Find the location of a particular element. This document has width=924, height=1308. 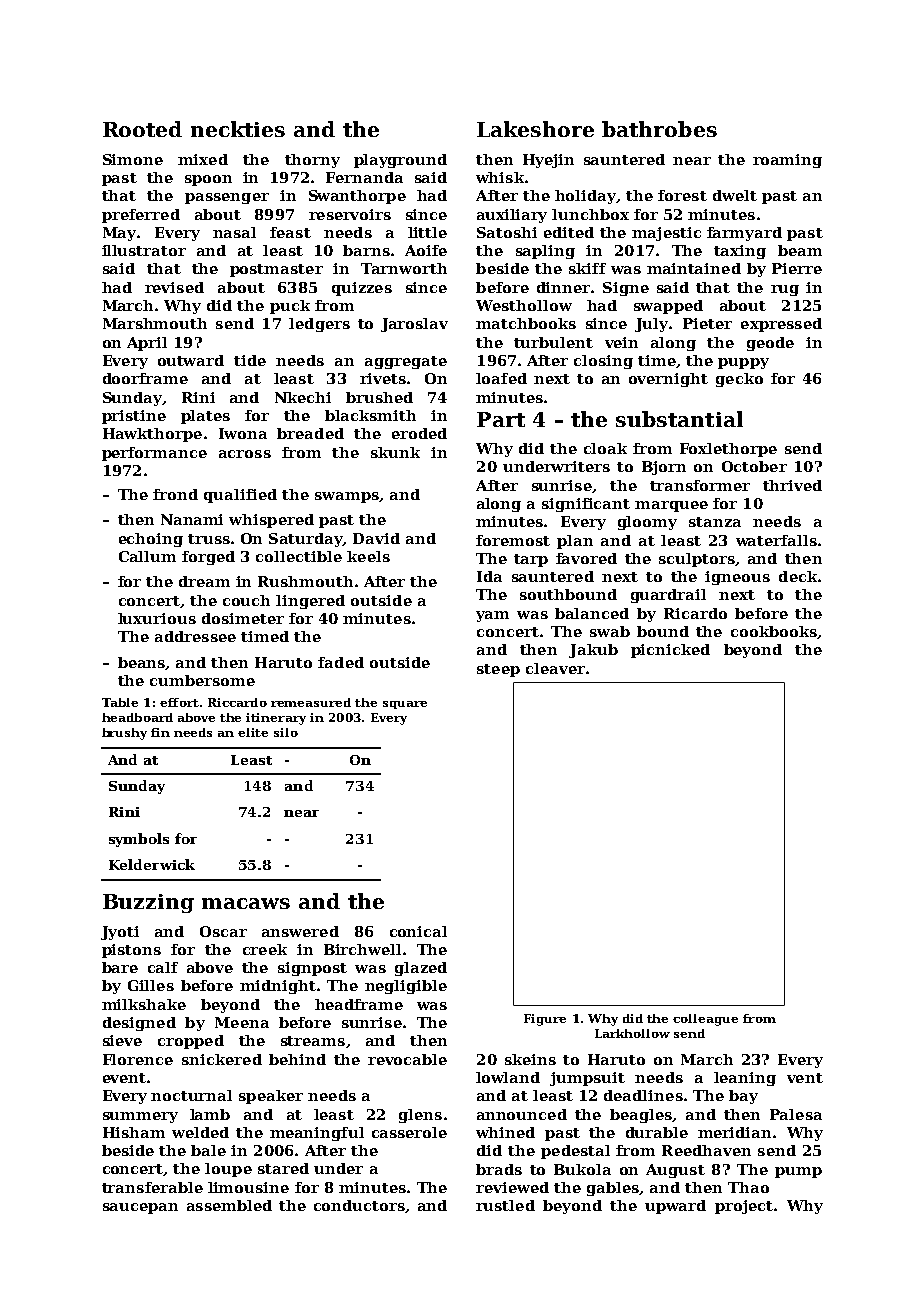

neckties is located at coordinates (238, 129).
